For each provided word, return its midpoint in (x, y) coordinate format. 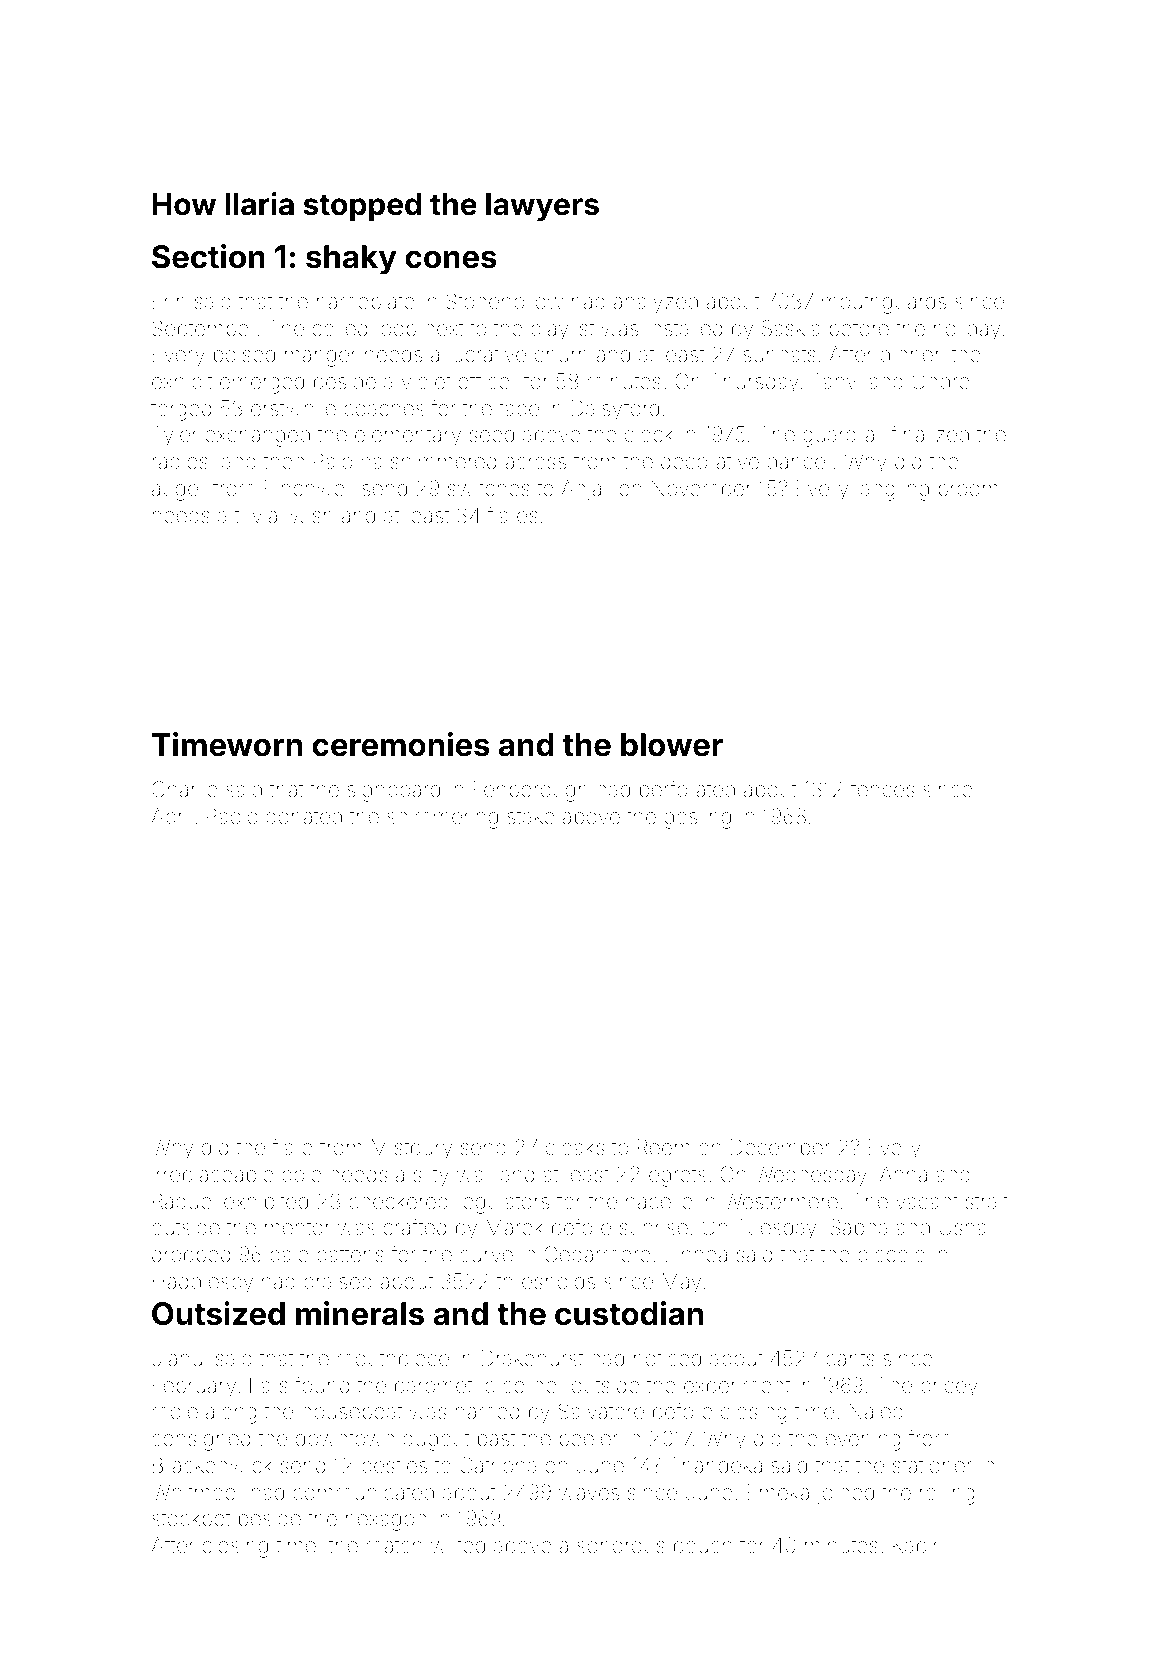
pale (289, 1256)
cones (451, 259)
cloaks (575, 1147)
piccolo (891, 1256)
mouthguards (884, 303)
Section (208, 256)
